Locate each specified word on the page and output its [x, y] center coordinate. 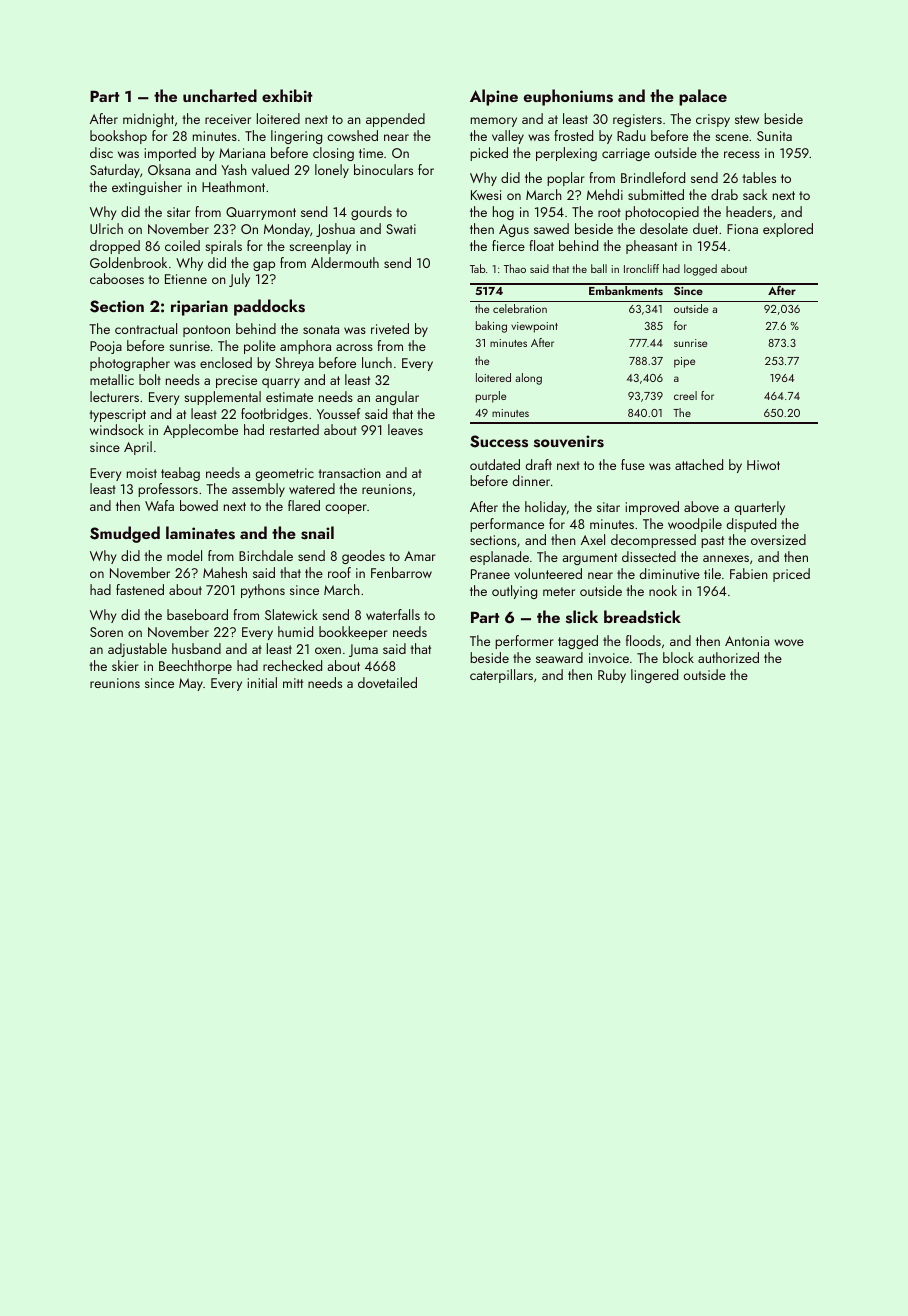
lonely [332, 171]
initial [262, 682]
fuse [633, 464]
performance [507, 525]
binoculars [383, 169]
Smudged [125, 534]
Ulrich [106, 228]
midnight [148, 120]
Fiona [742, 229]
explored [788, 230]
